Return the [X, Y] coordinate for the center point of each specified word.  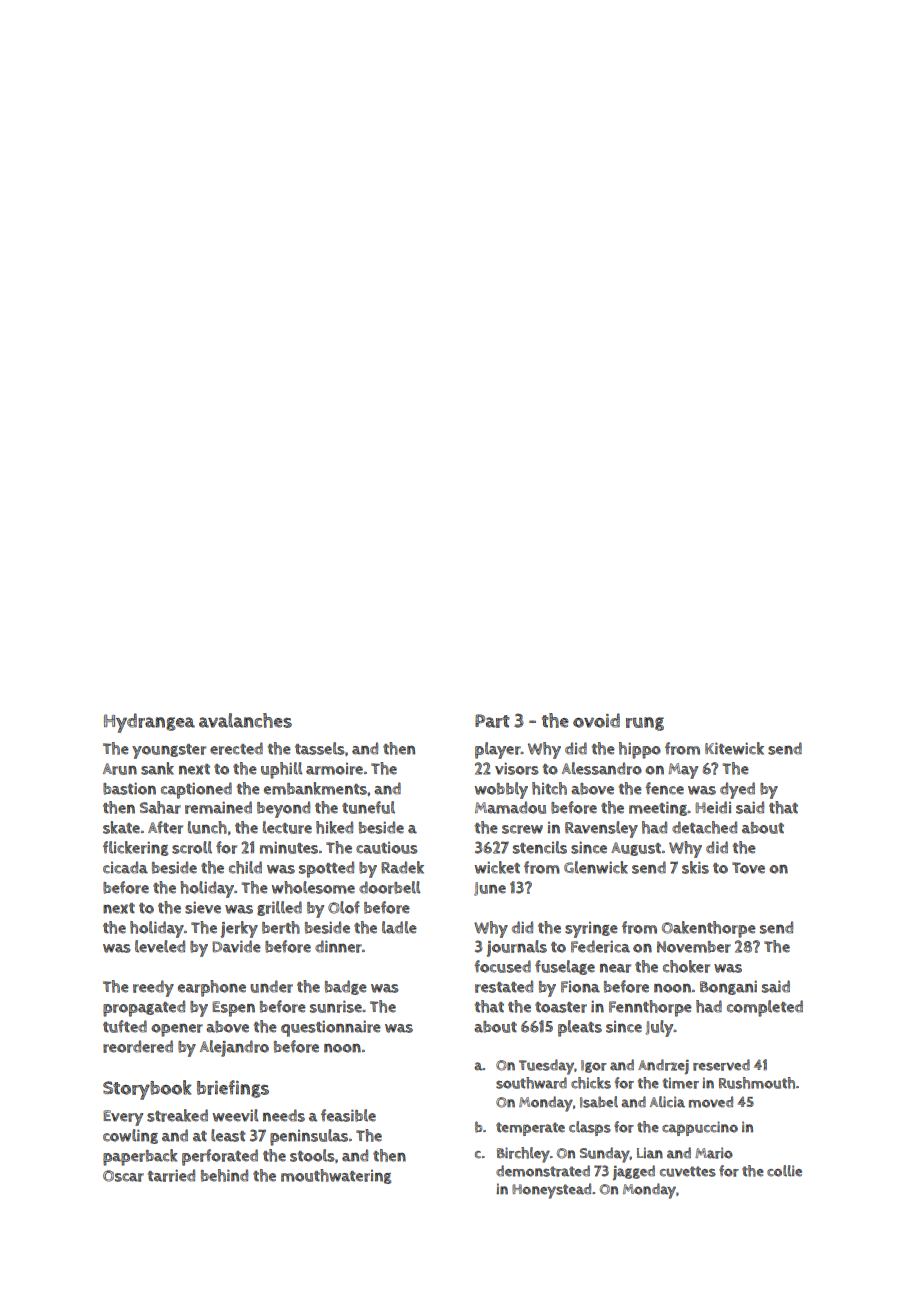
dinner [338, 946]
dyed [737, 790]
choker [686, 966]
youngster [169, 751]
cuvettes [688, 1171]
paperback [140, 1157]
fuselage [565, 967]
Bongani [728, 987]
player [498, 750]
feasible [348, 1115]
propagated [144, 1008]
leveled [160, 946]
